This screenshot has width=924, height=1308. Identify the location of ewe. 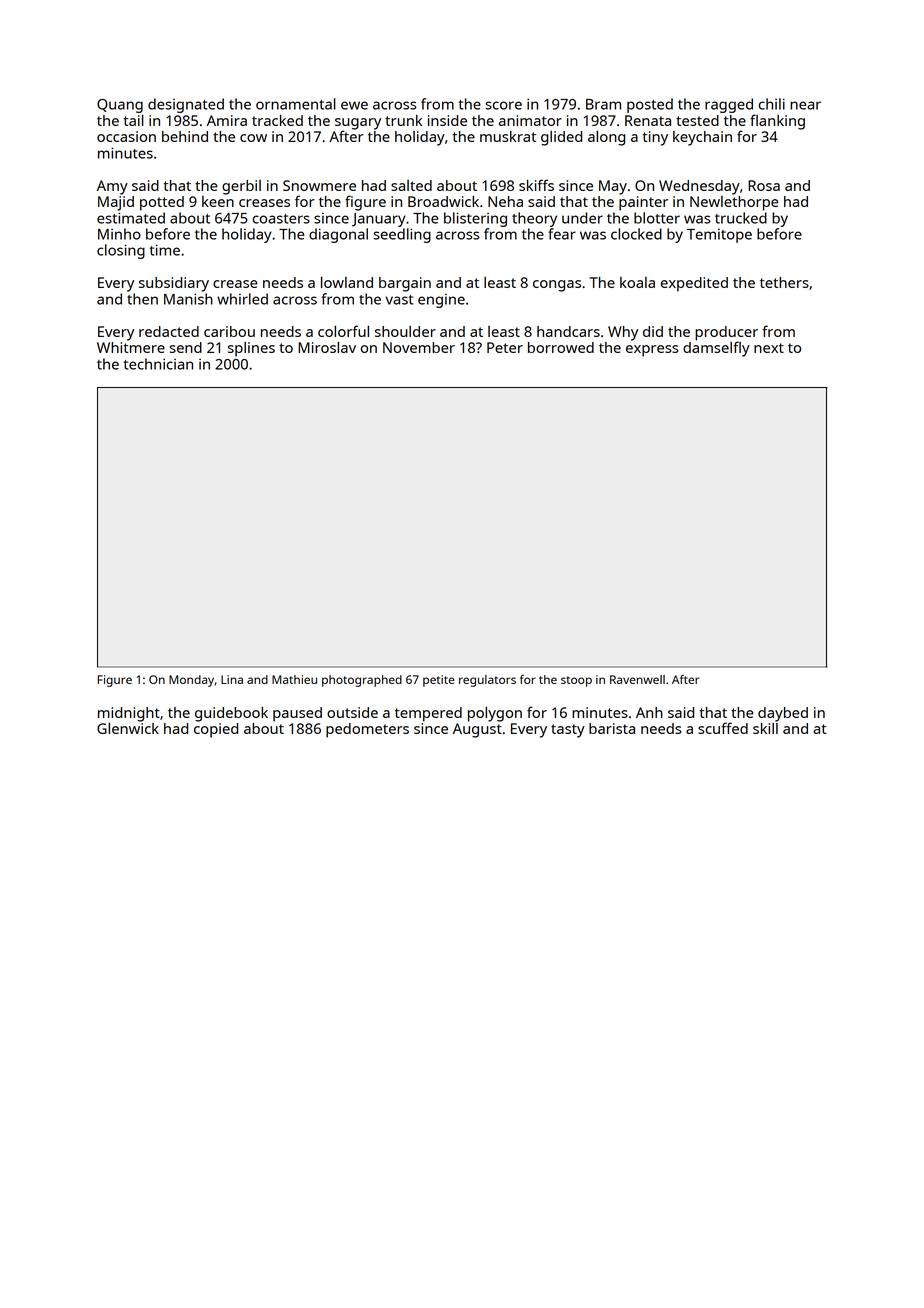
(354, 105).
